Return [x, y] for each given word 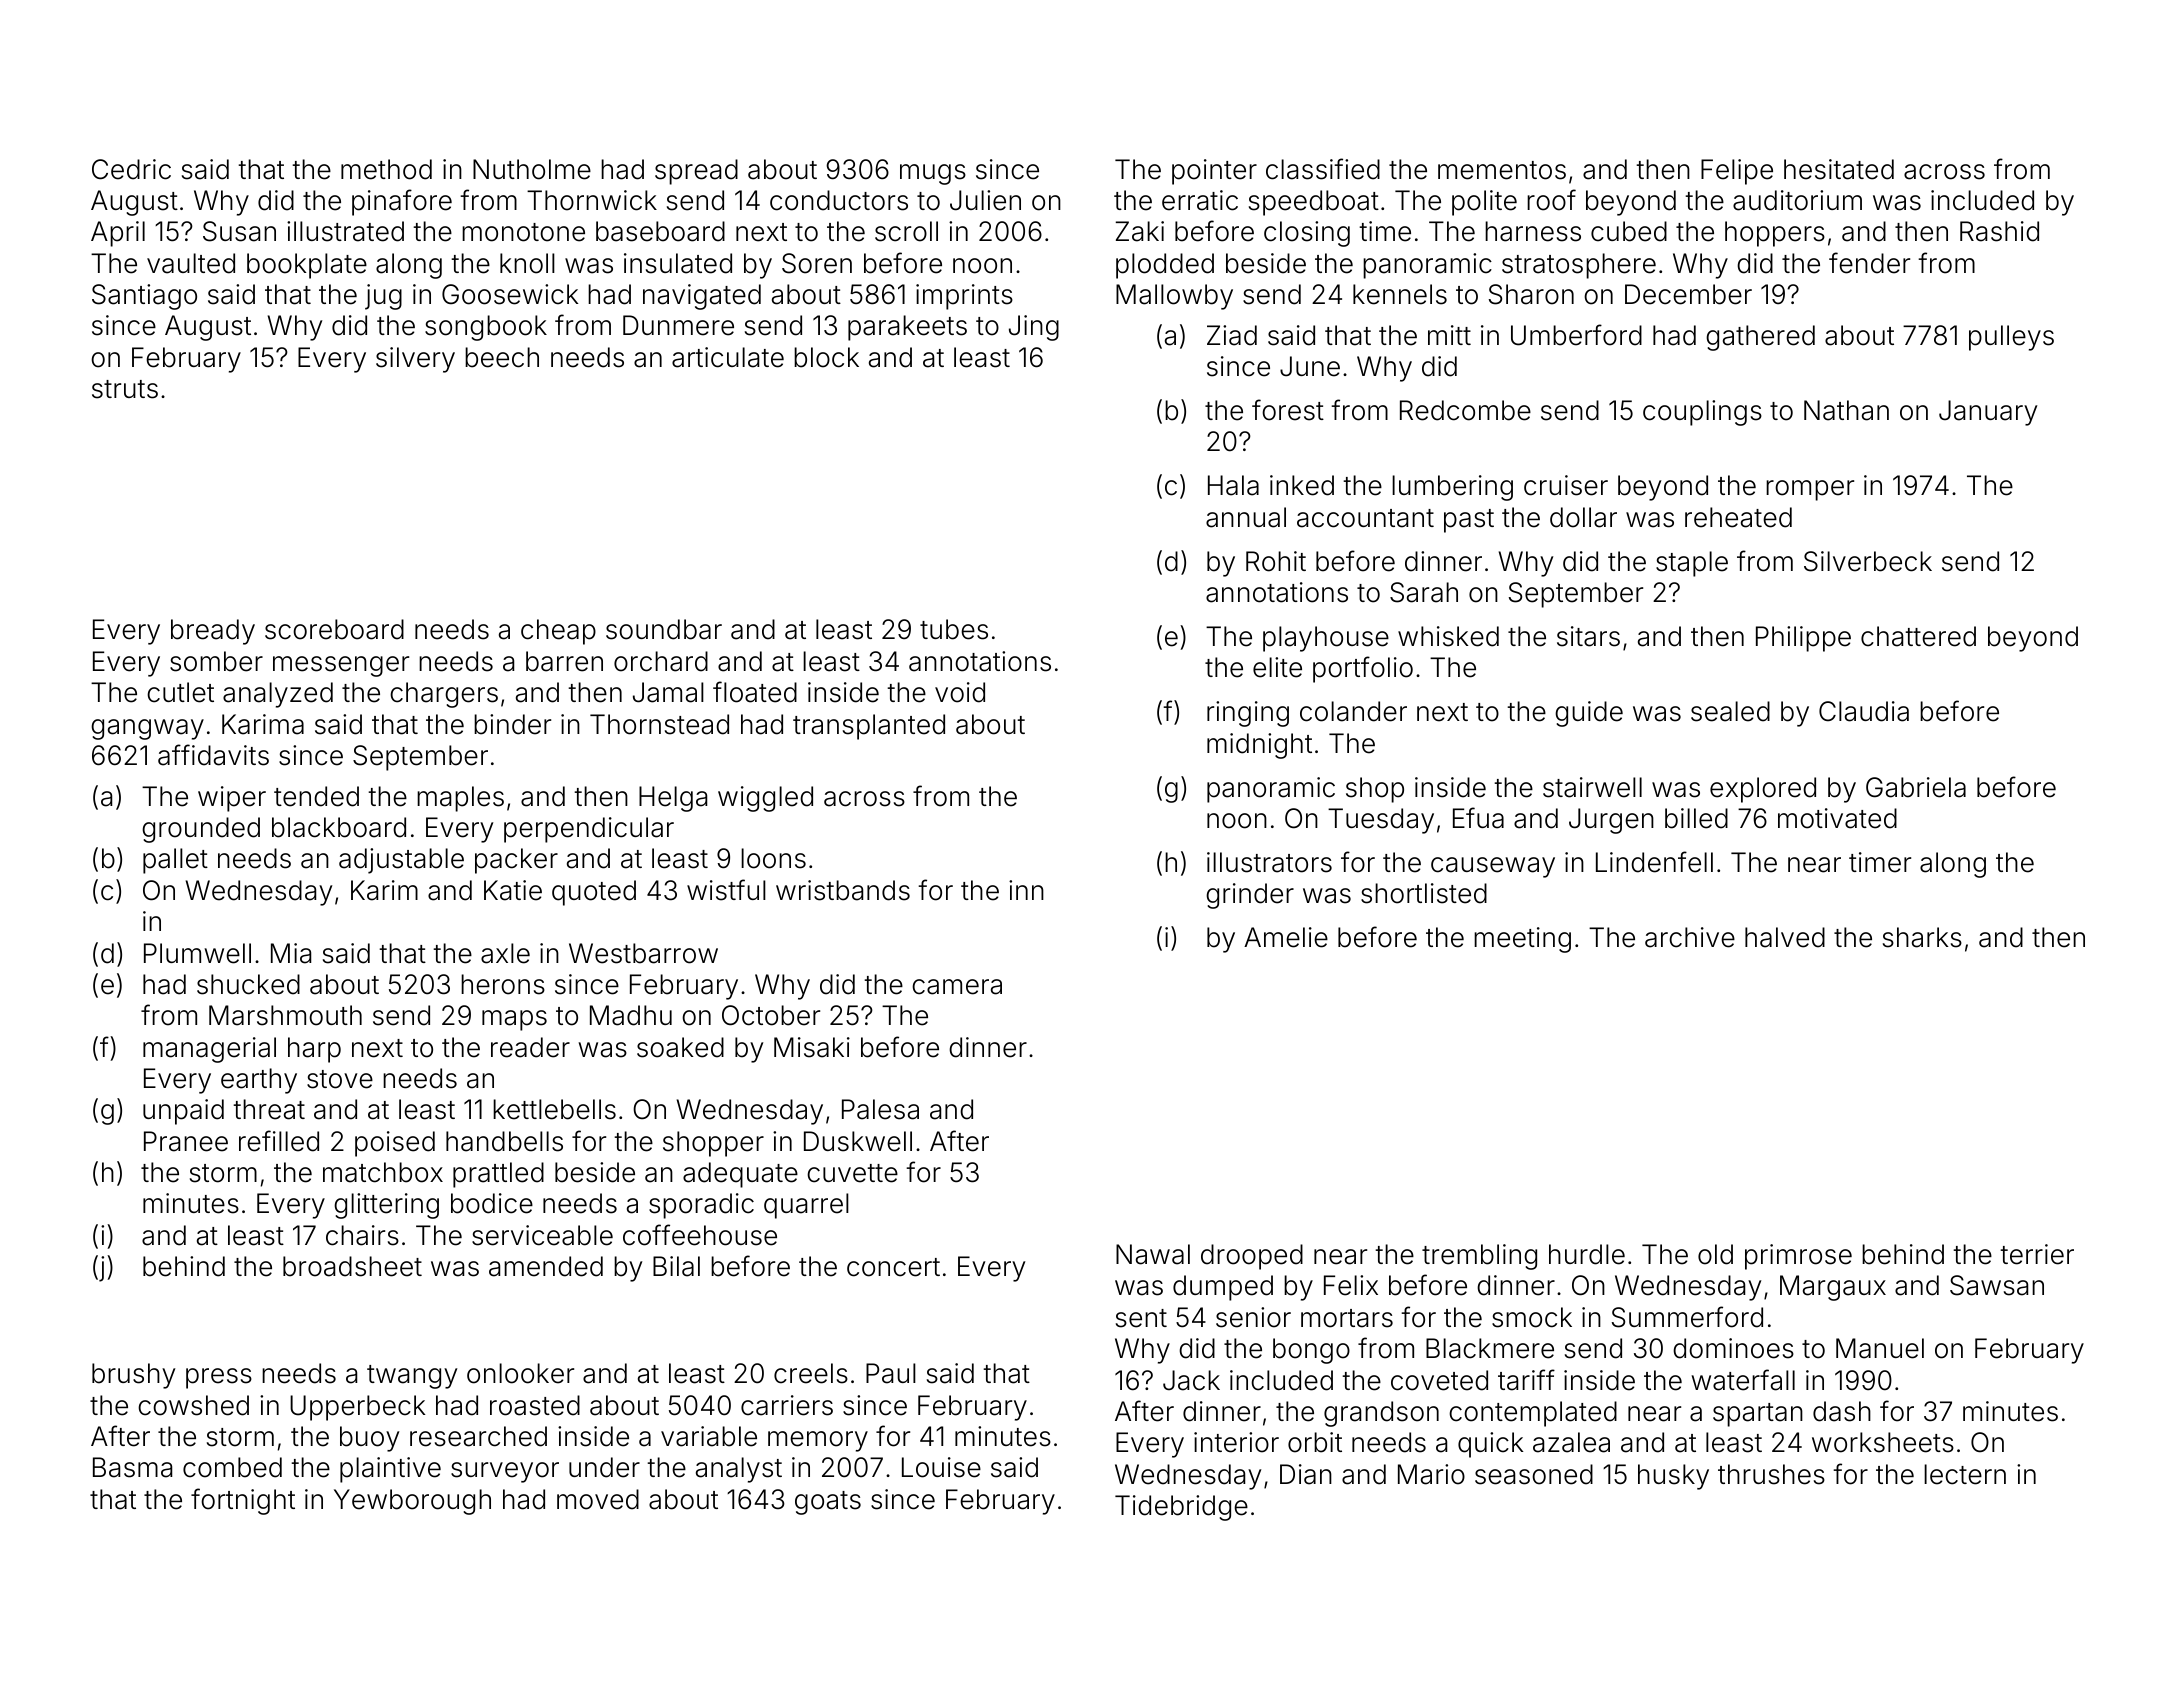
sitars [1588, 636]
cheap [558, 632]
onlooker [520, 1373]
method [386, 169]
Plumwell [197, 953]
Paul [891, 1373]
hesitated [1839, 169]
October [771, 1015]
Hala [1233, 485]
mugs [933, 174]
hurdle [1587, 1254]
